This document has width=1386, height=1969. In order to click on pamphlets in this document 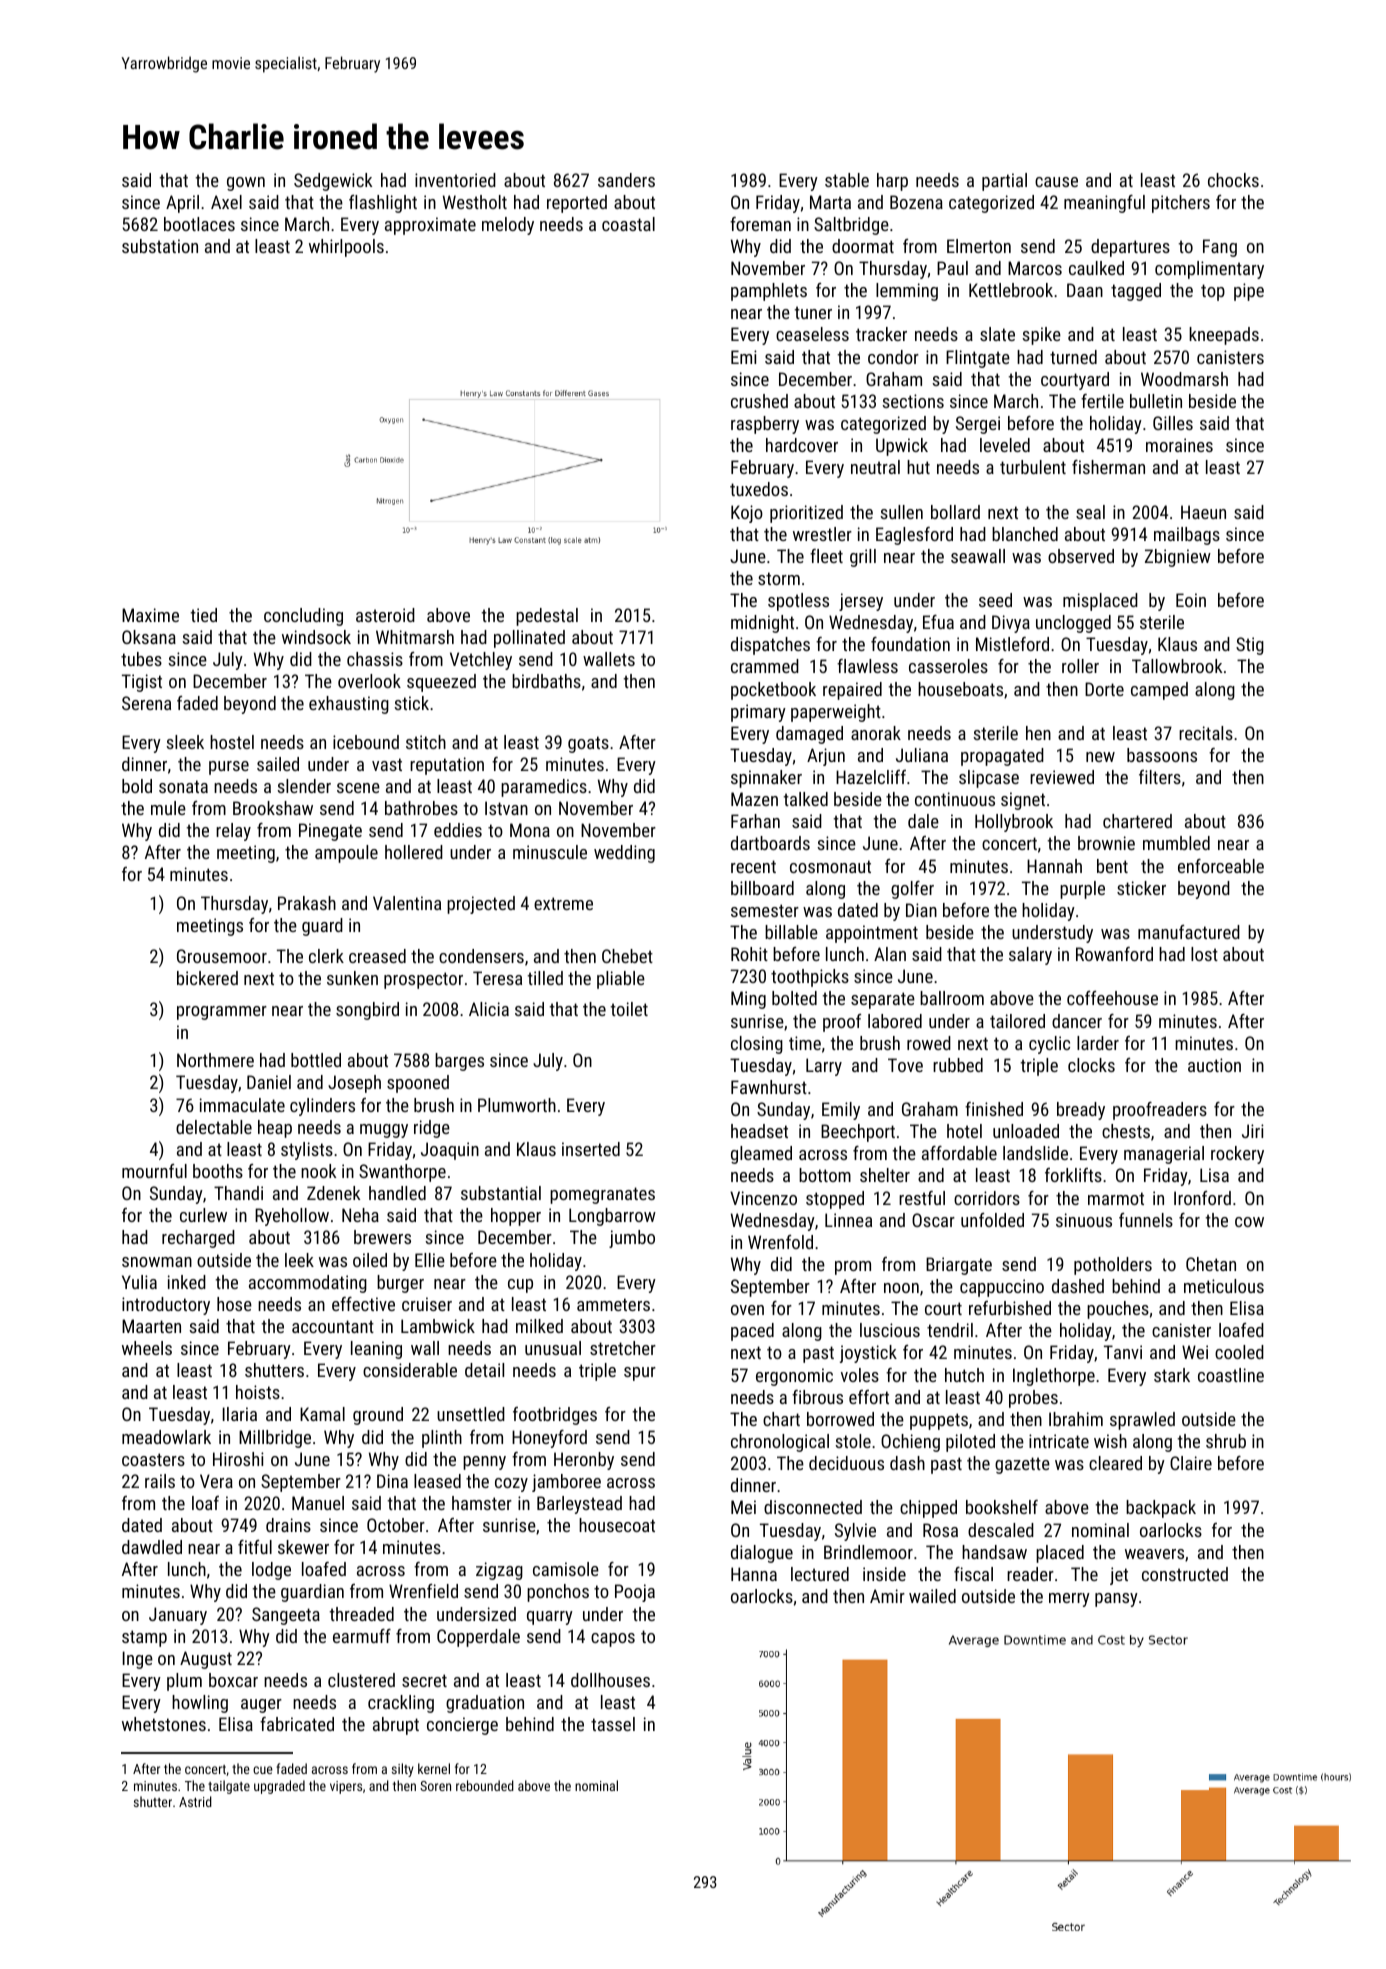, I will do `click(769, 292)`.
